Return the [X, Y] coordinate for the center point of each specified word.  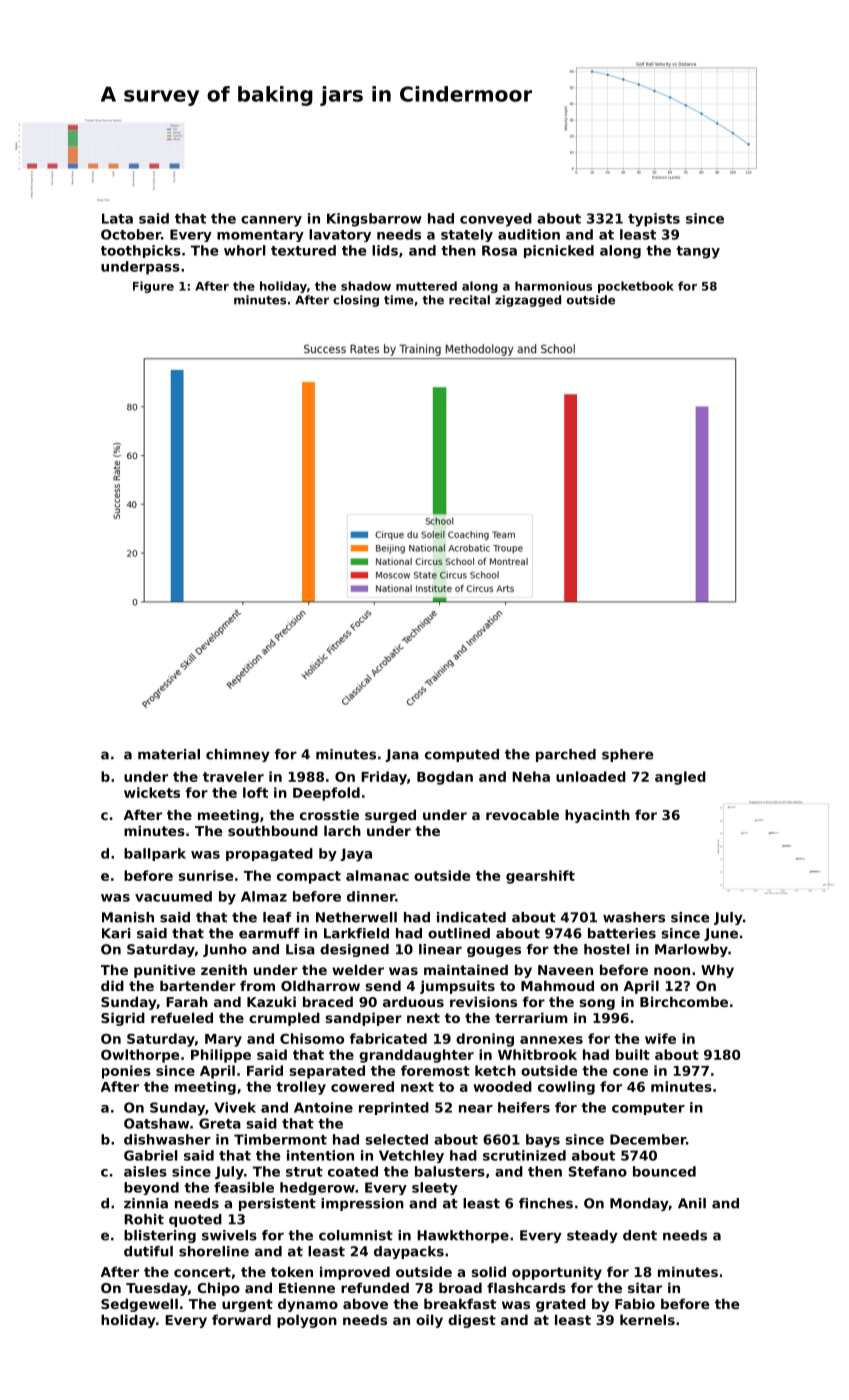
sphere [628, 755]
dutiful [148, 1251]
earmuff [269, 933]
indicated [471, 917]
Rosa [499, 250]
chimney [238, 755]
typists [654, 220]
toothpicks [141, 251]
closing [356, 301]
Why [717, 971]
